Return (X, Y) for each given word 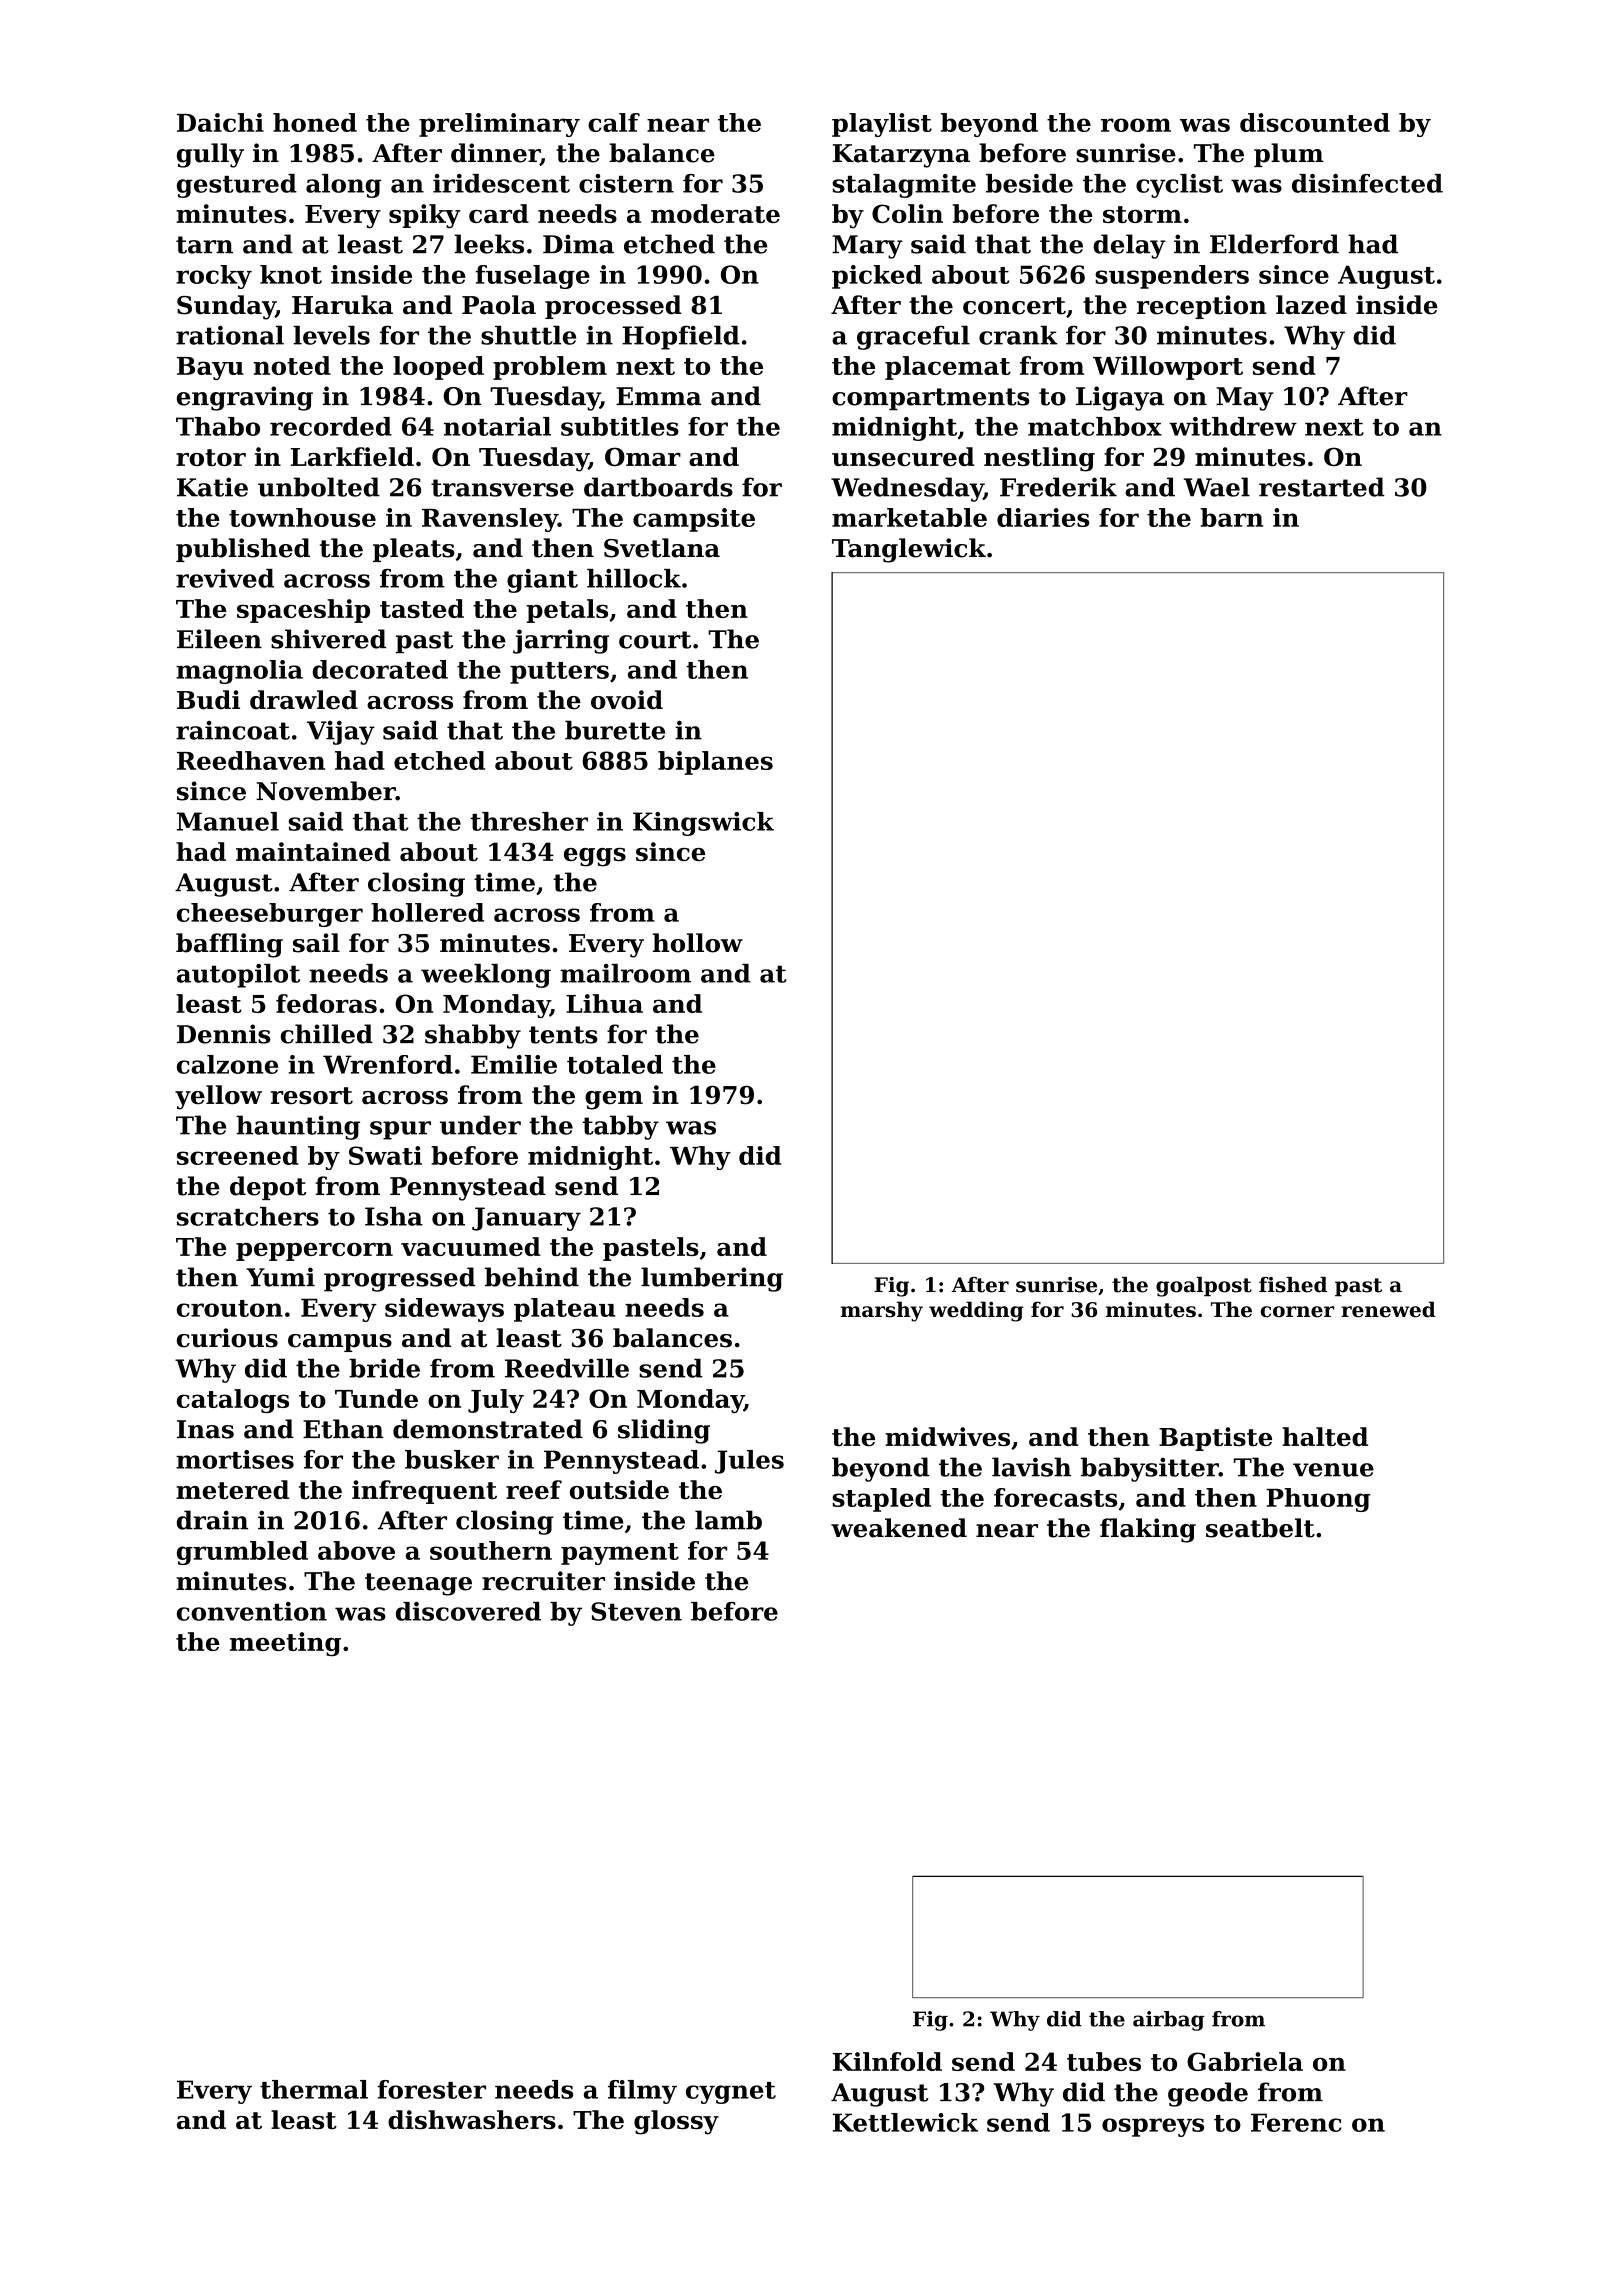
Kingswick (703, 824)
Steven (636, 1611)
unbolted (319, 487)
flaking (1148, 1530)
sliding (664, 1431)
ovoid (627, 700)
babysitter (1150, 1469)
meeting (285, 1644)
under (480, 1125)
